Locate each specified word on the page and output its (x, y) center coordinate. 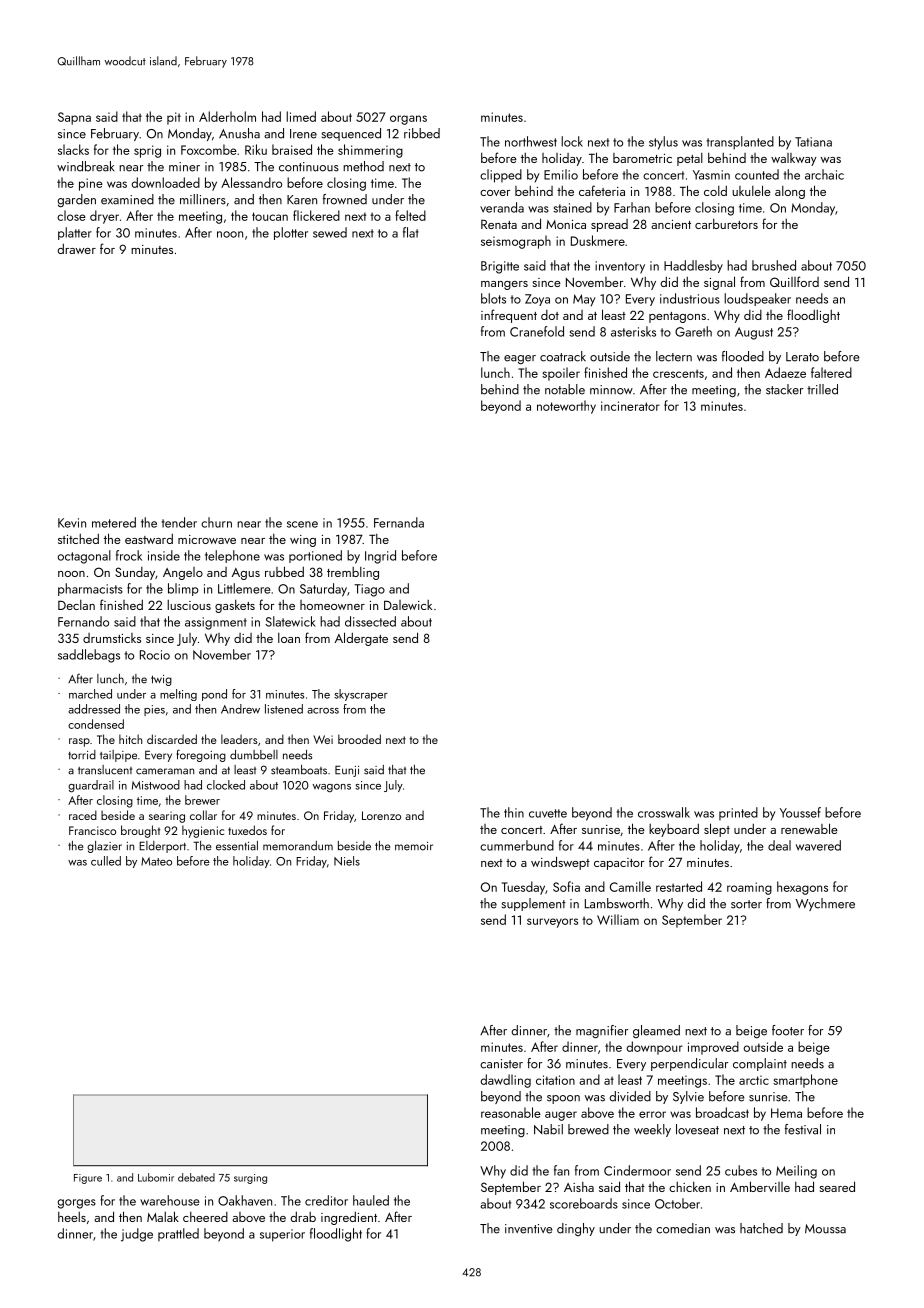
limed (301, 116)
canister (501, 1064)
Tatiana (813, 142)
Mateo (156, 861)
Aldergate (361, 639)
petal (690, 159)
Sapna (74, 118)
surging (250, 1179)
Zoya (537, 300)
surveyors (552, 923)
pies (154, 710)
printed (738, 813)
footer (788, 1030)
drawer (77, 248)
